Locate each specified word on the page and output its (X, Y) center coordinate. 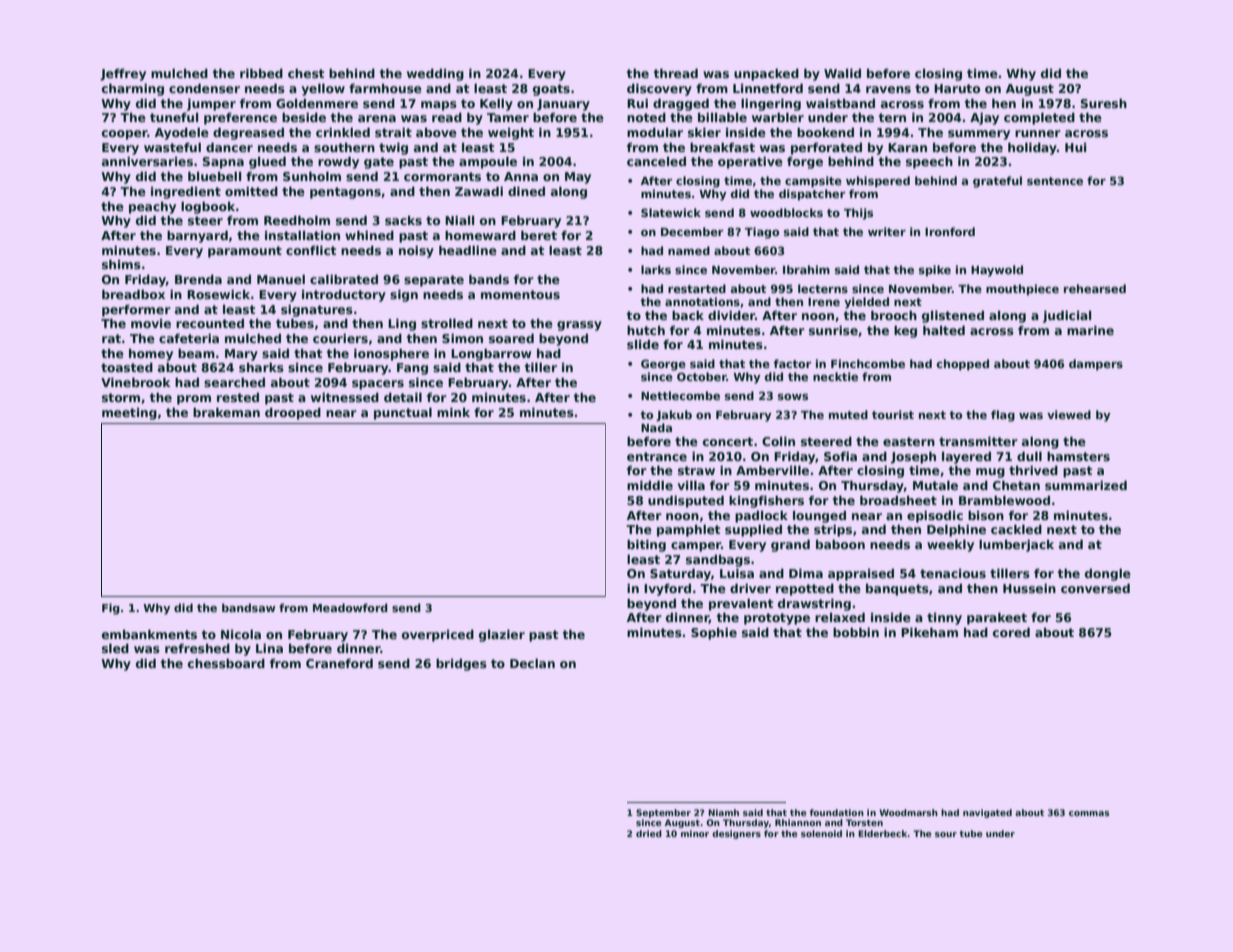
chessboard (226, 663)
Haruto (957, 88)
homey (151, 355)
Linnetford (768, 88)
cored (1011, 632)
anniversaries (147, 161)
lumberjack (1016, 545)
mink (453, 412)
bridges (461, 664)
